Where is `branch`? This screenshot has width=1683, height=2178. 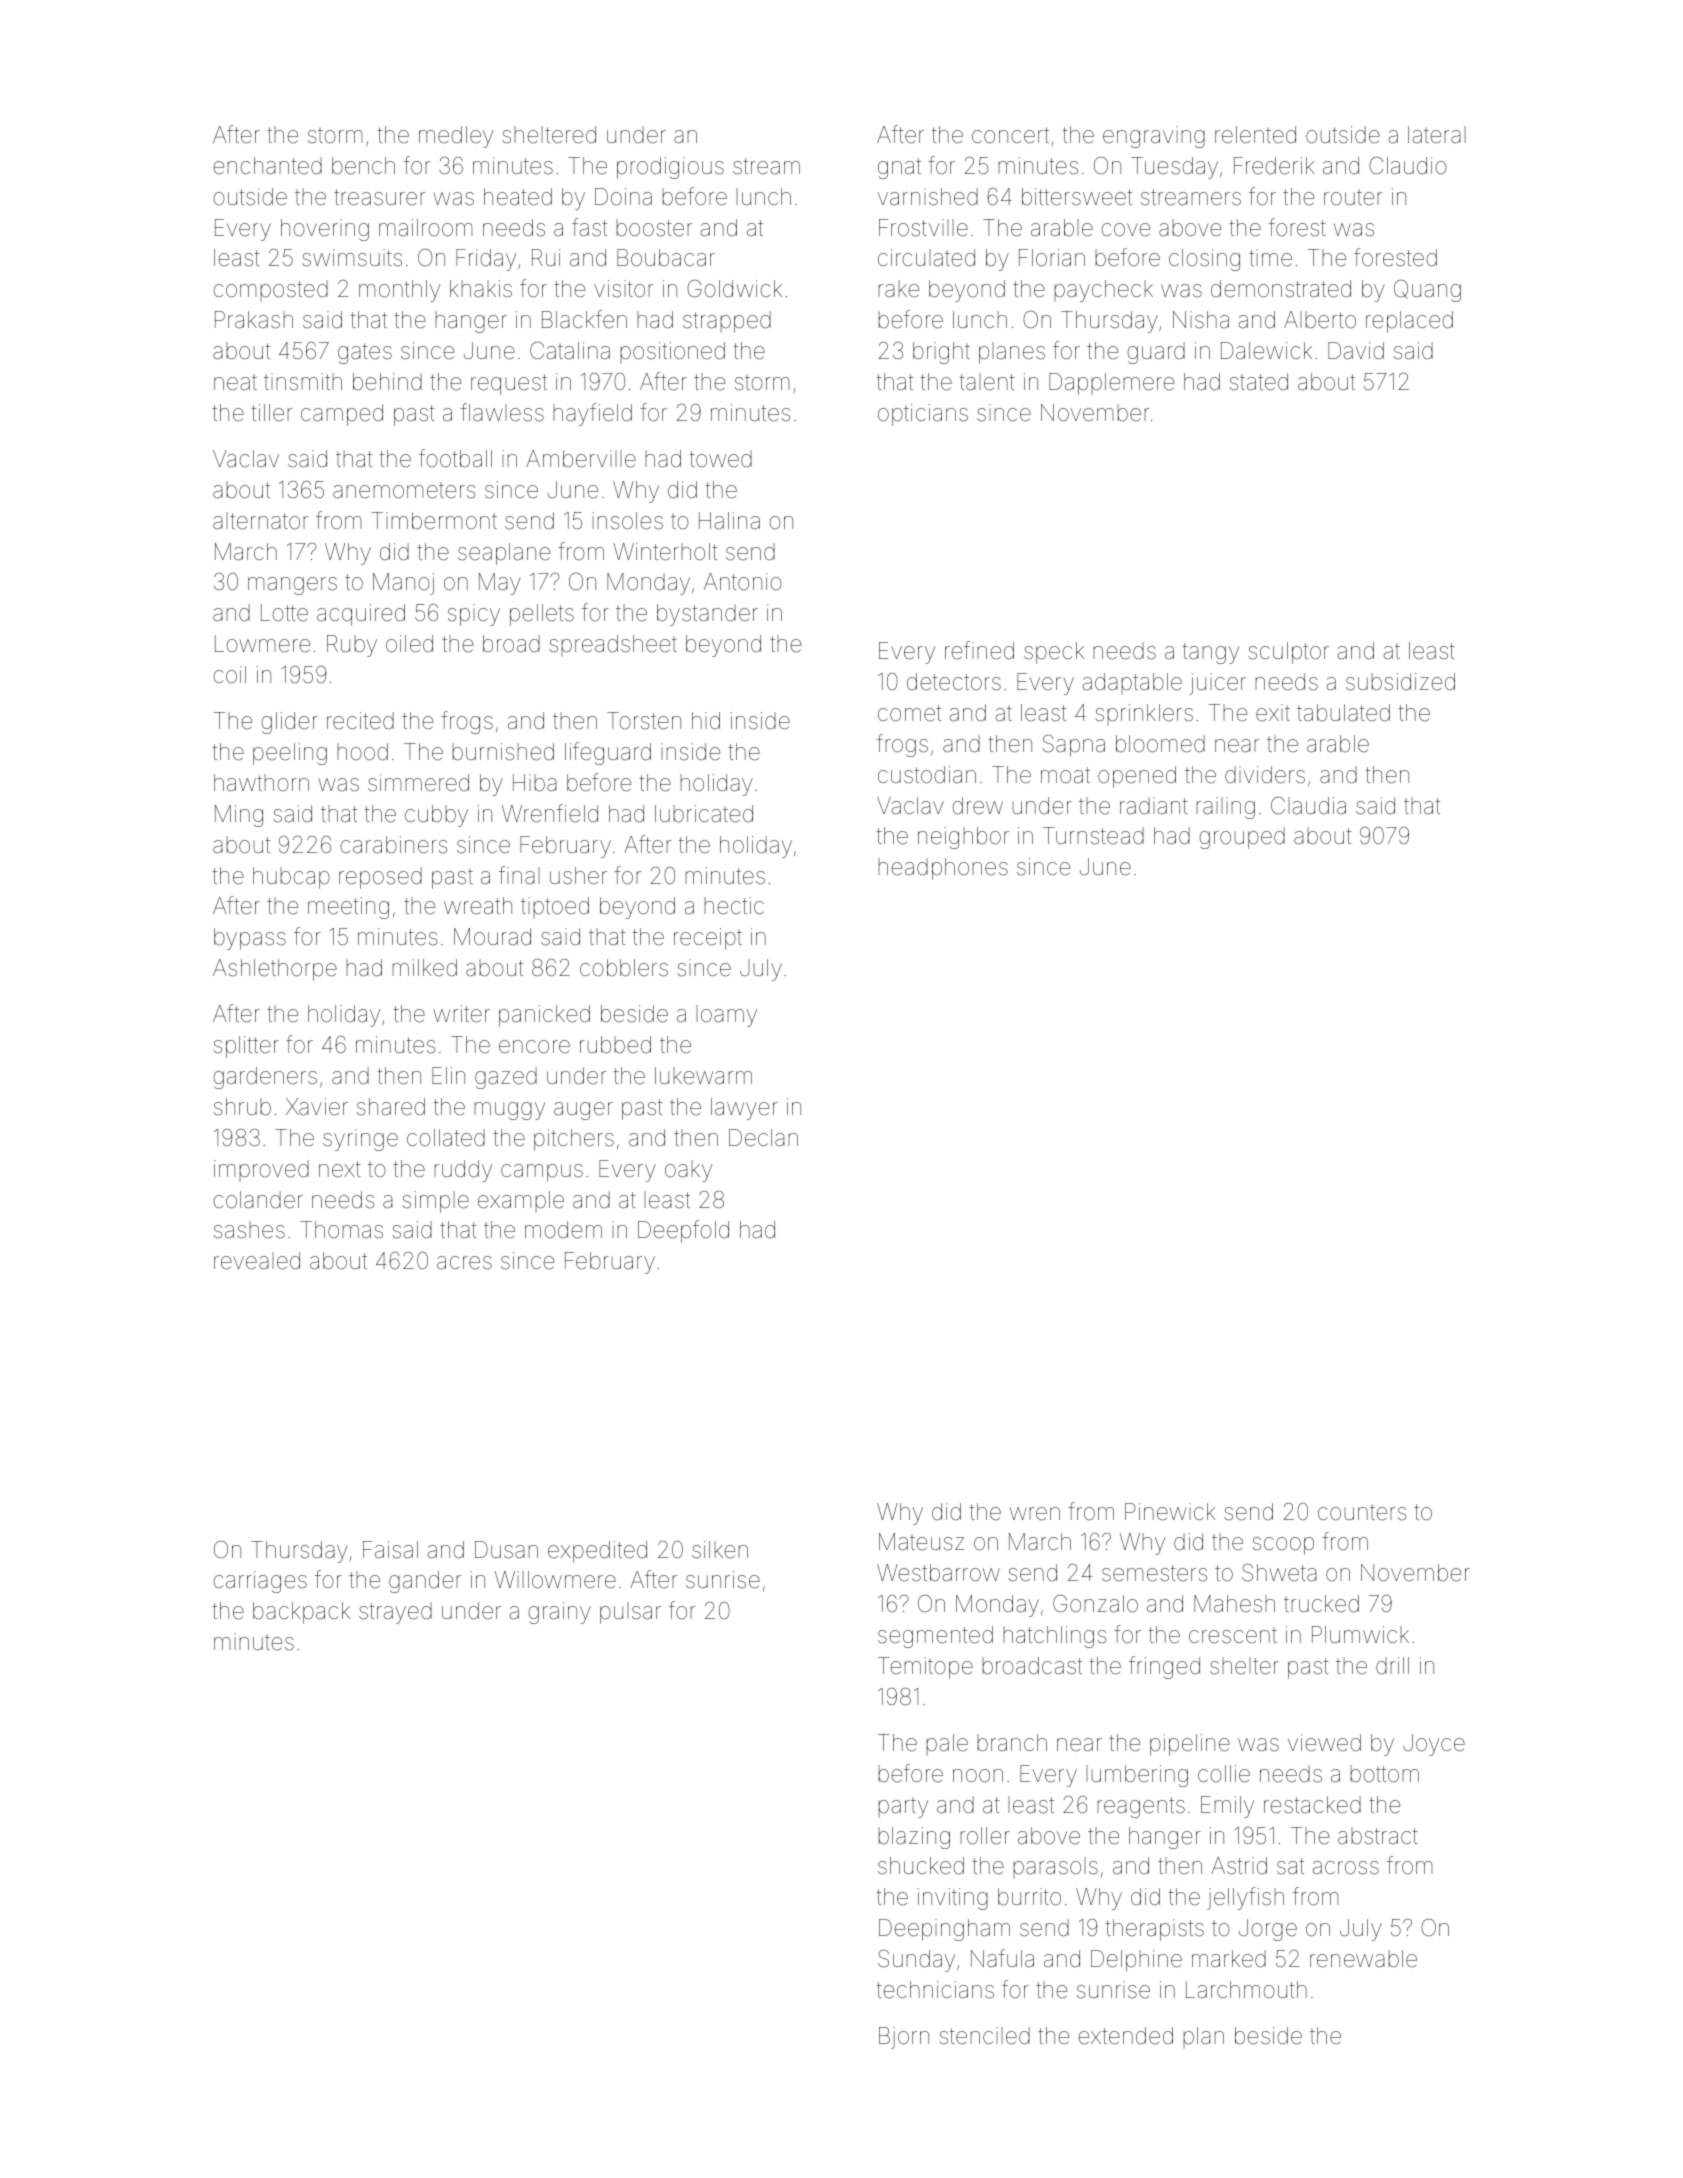
branch is located at coordinates (1012, 1743).
